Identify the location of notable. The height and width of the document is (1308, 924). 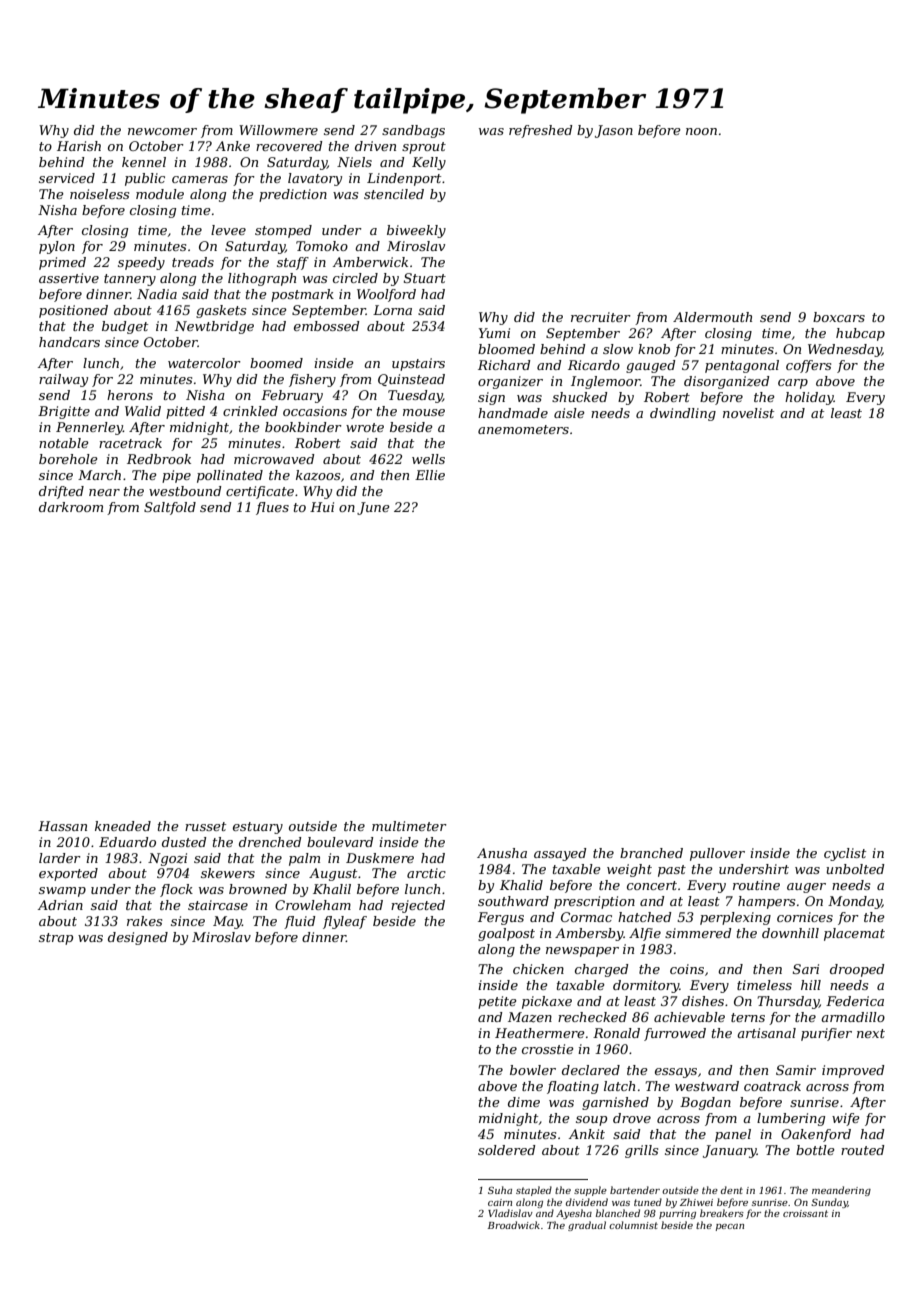
(64, 443).
